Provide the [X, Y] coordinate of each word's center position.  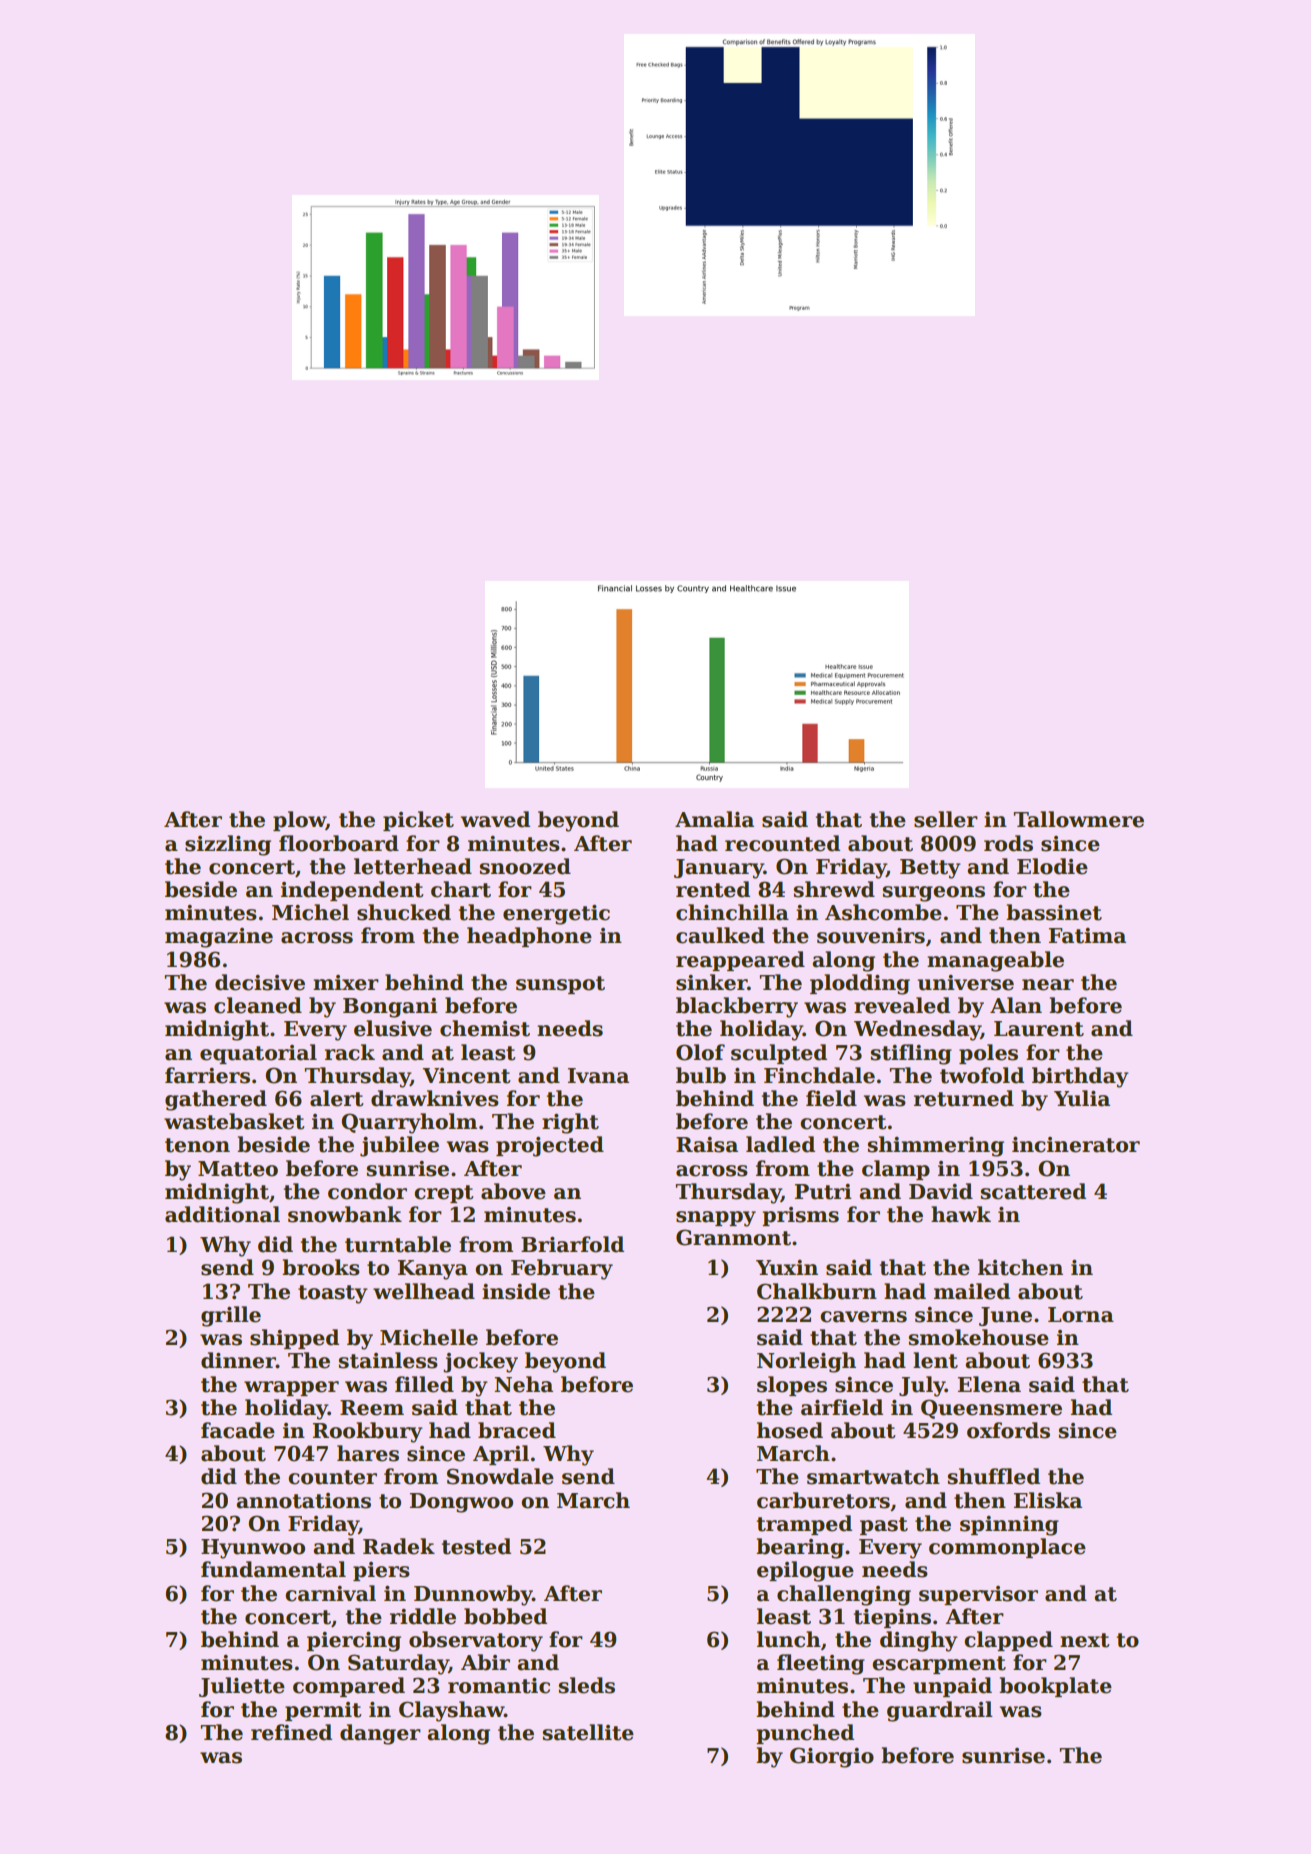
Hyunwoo [253, 1549]
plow [299, 821]
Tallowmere [1078, 819]
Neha [523, 1384]
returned [964, 1098]
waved [495, 819]
